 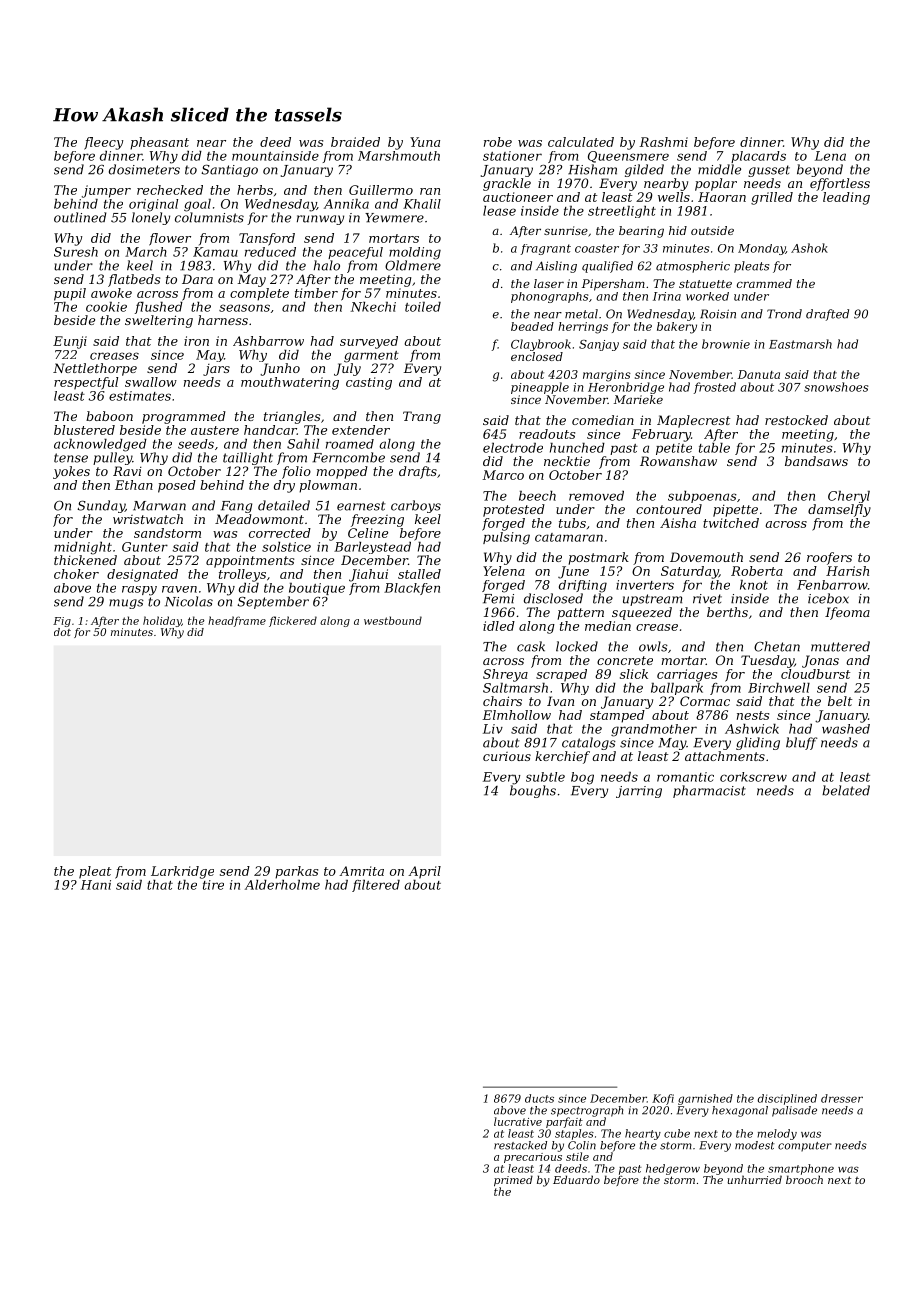 What do you see at coordinates (513, 1181) in the screenshot?
I see `primed` at bounding box center [513, 1181].
